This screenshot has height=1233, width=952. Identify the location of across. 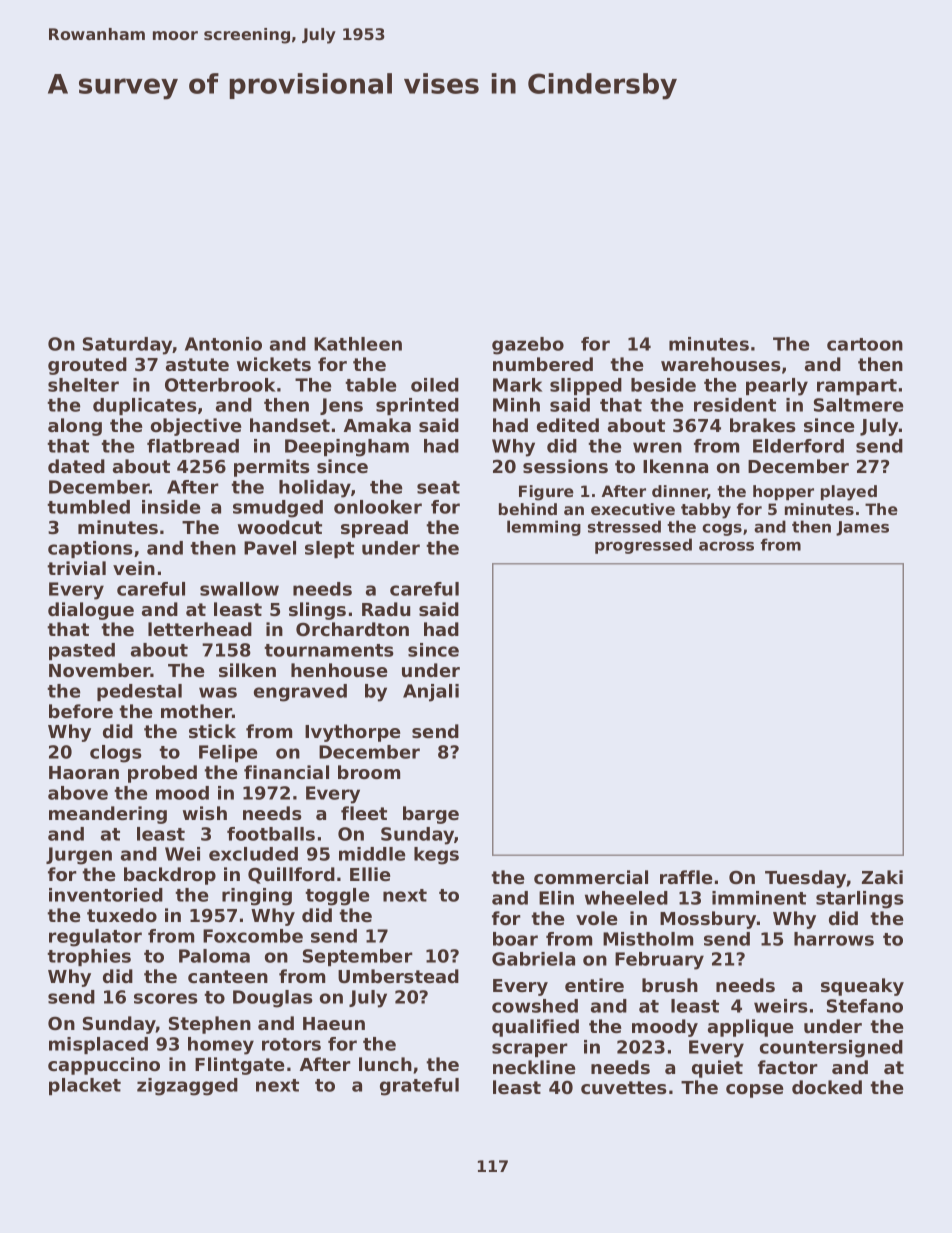
(726, 546).
